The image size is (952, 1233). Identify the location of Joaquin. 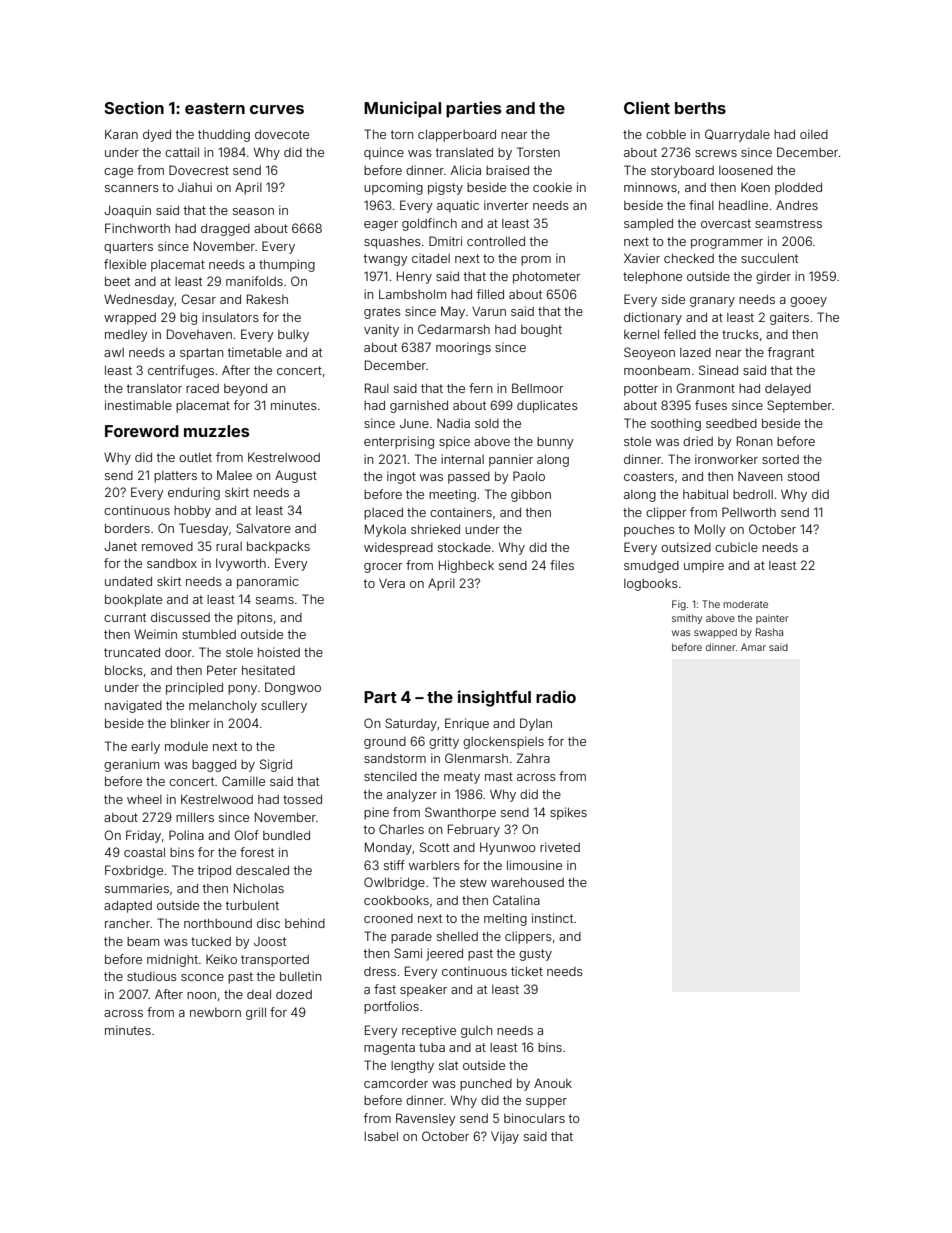
(127, 211).
